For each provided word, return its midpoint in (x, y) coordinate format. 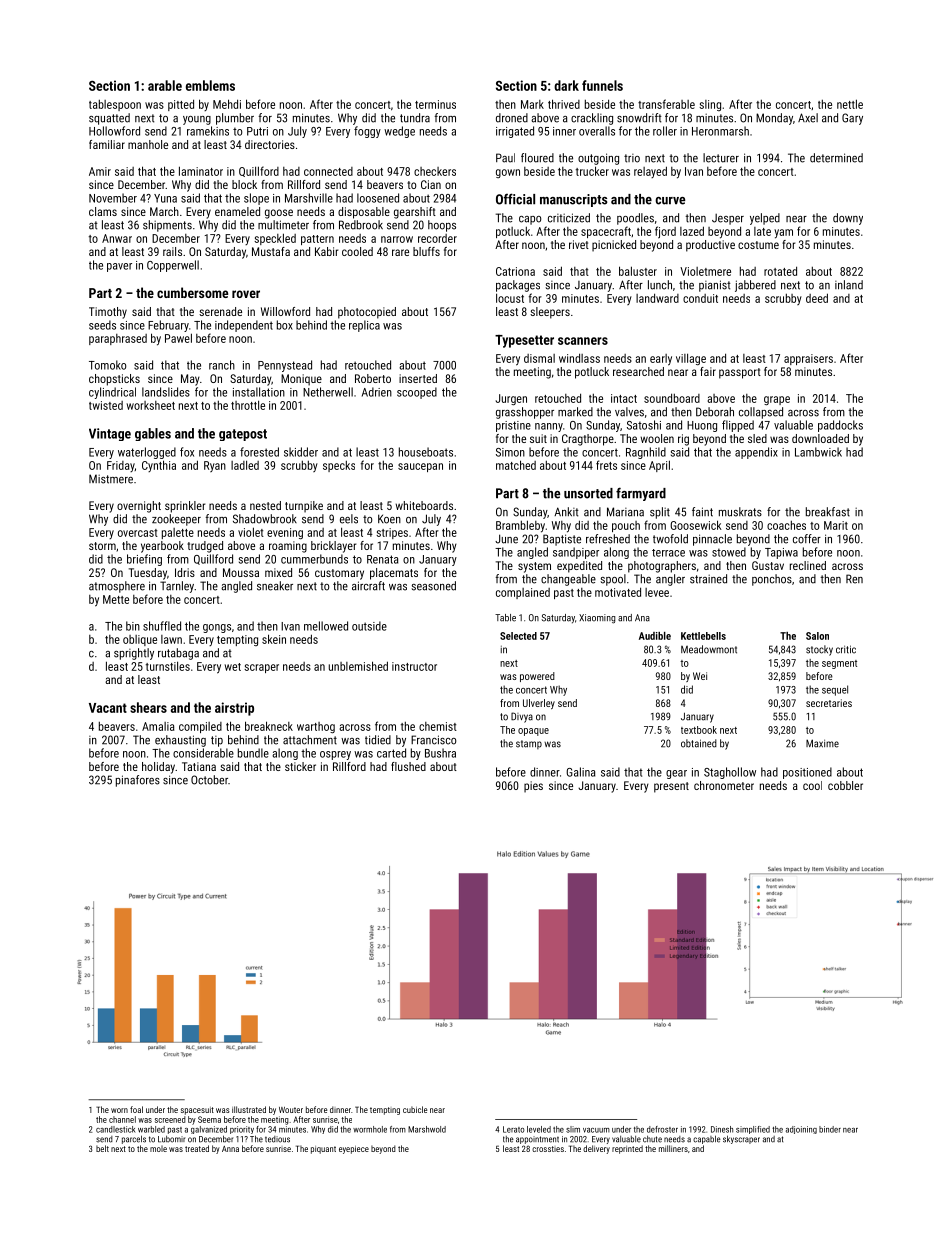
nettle (850, 104)
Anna (230, 1149)
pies (533, 787)
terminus (435, 104)
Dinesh (722, 1129)
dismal (539, 358)
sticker (300, 766)
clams (103, 211)
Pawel (178, 338)
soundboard (672, 398)
